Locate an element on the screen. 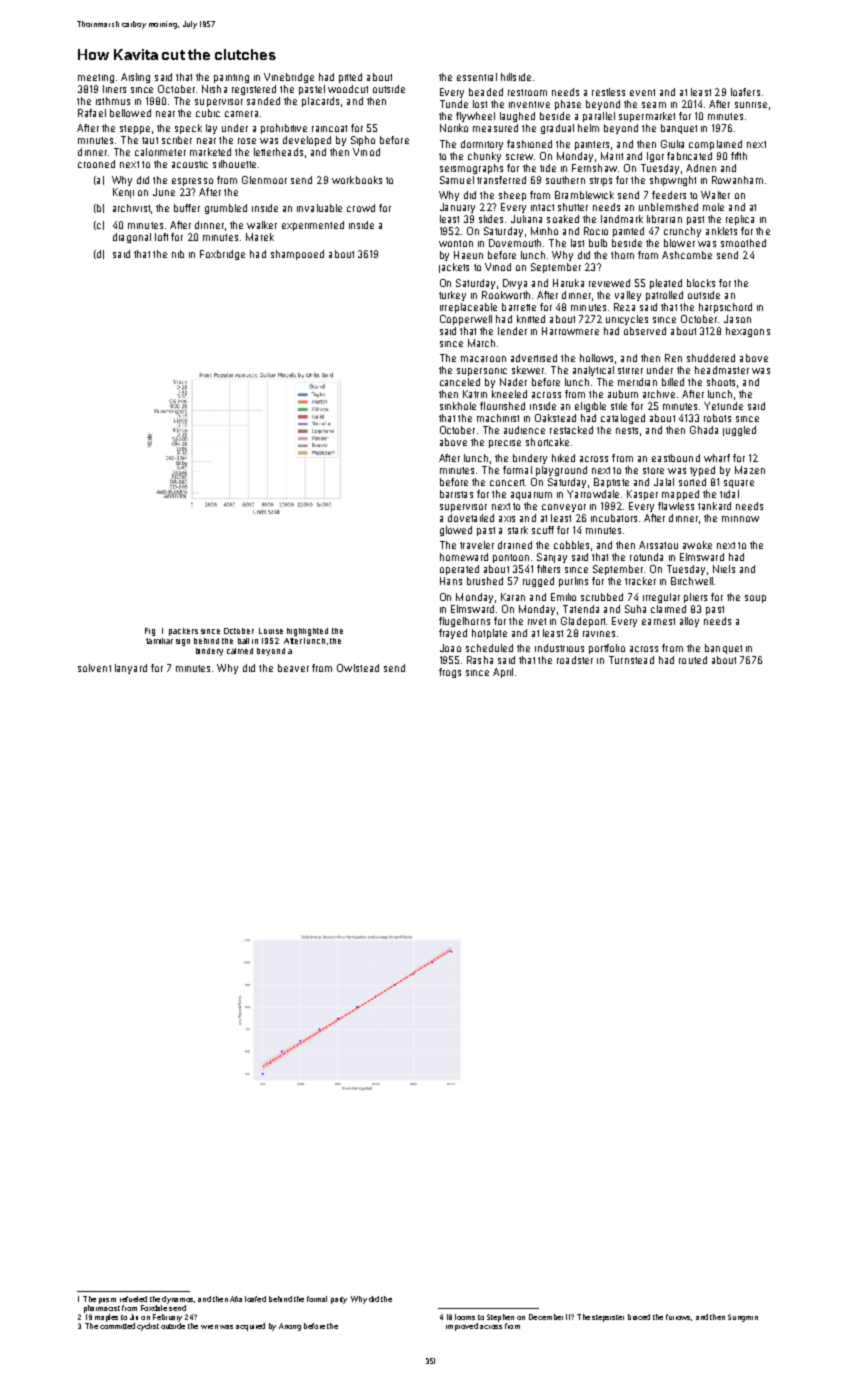 This screenshot has width=849, height=1400. refueled is located at coordinates (133, 1299).
